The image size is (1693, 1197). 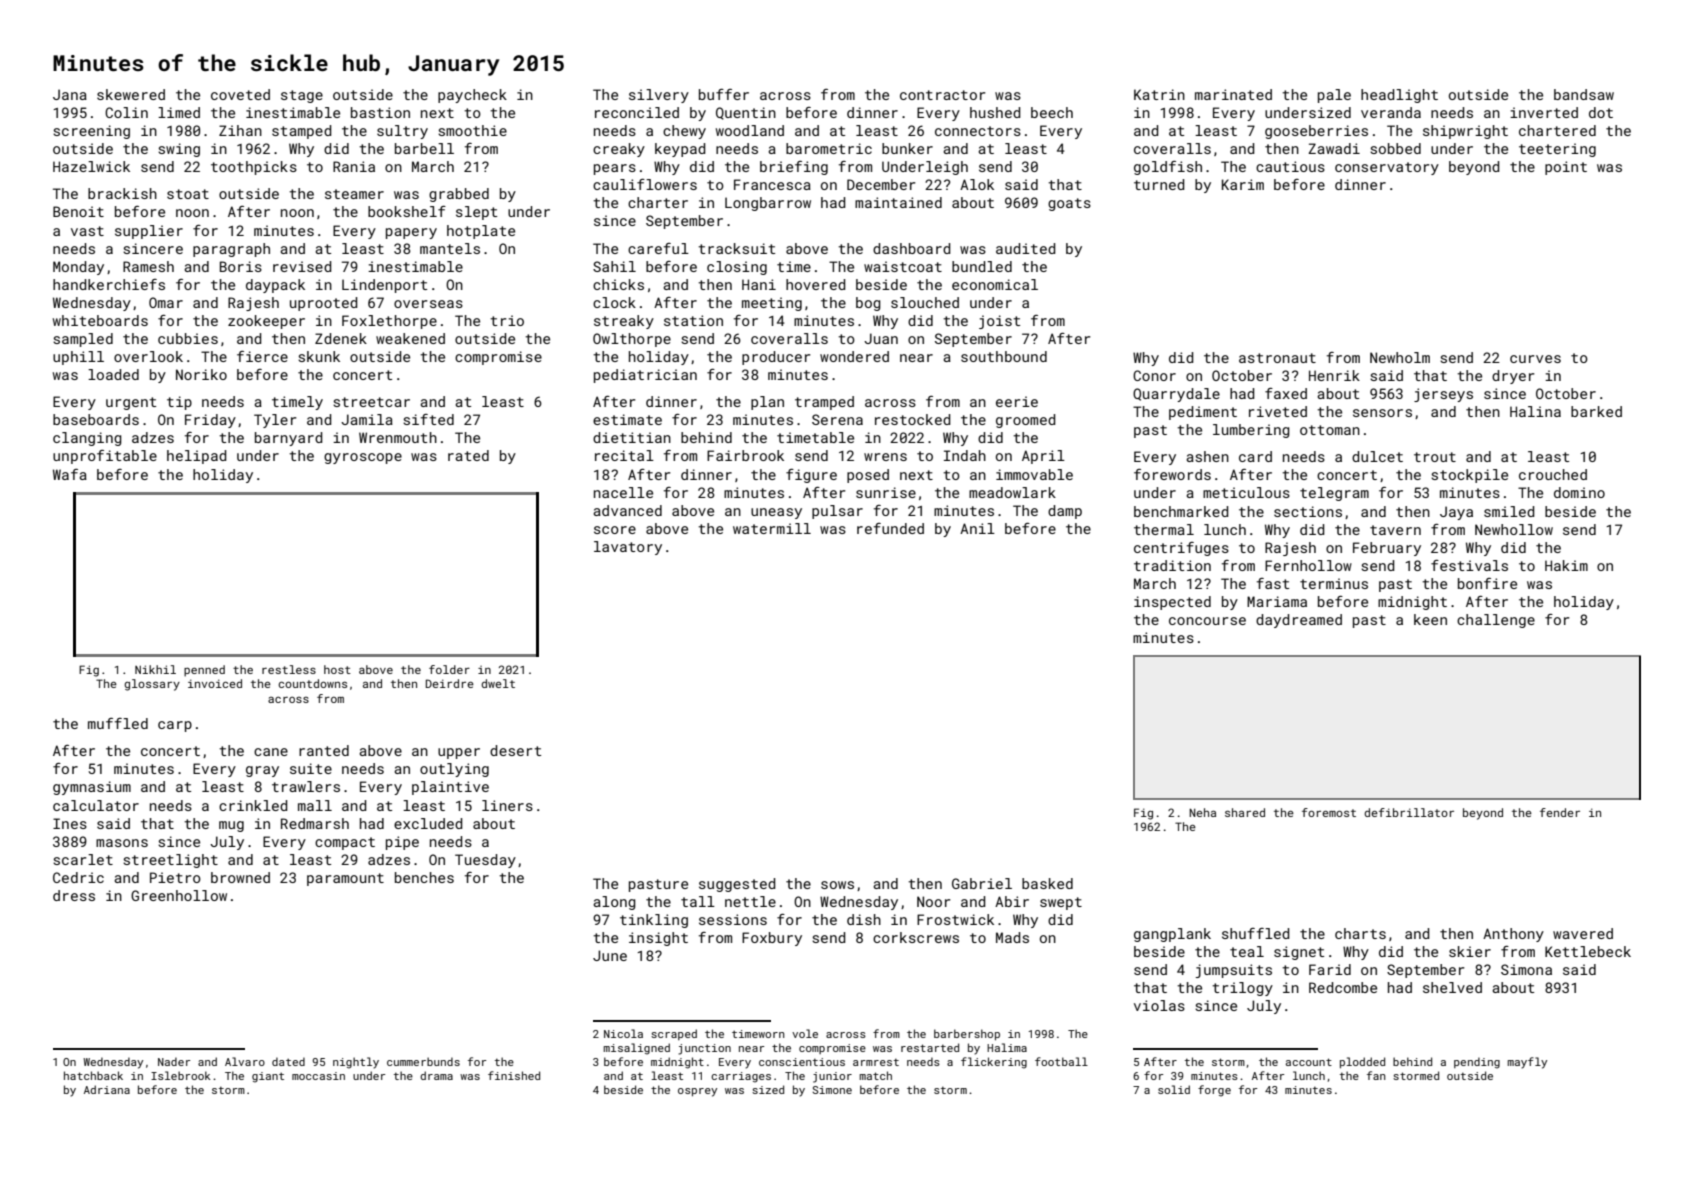 What do you see at coordinates (423, 1061) in the screenshot?
I see `cummerbunds` at bounding box center [423, 1061].
